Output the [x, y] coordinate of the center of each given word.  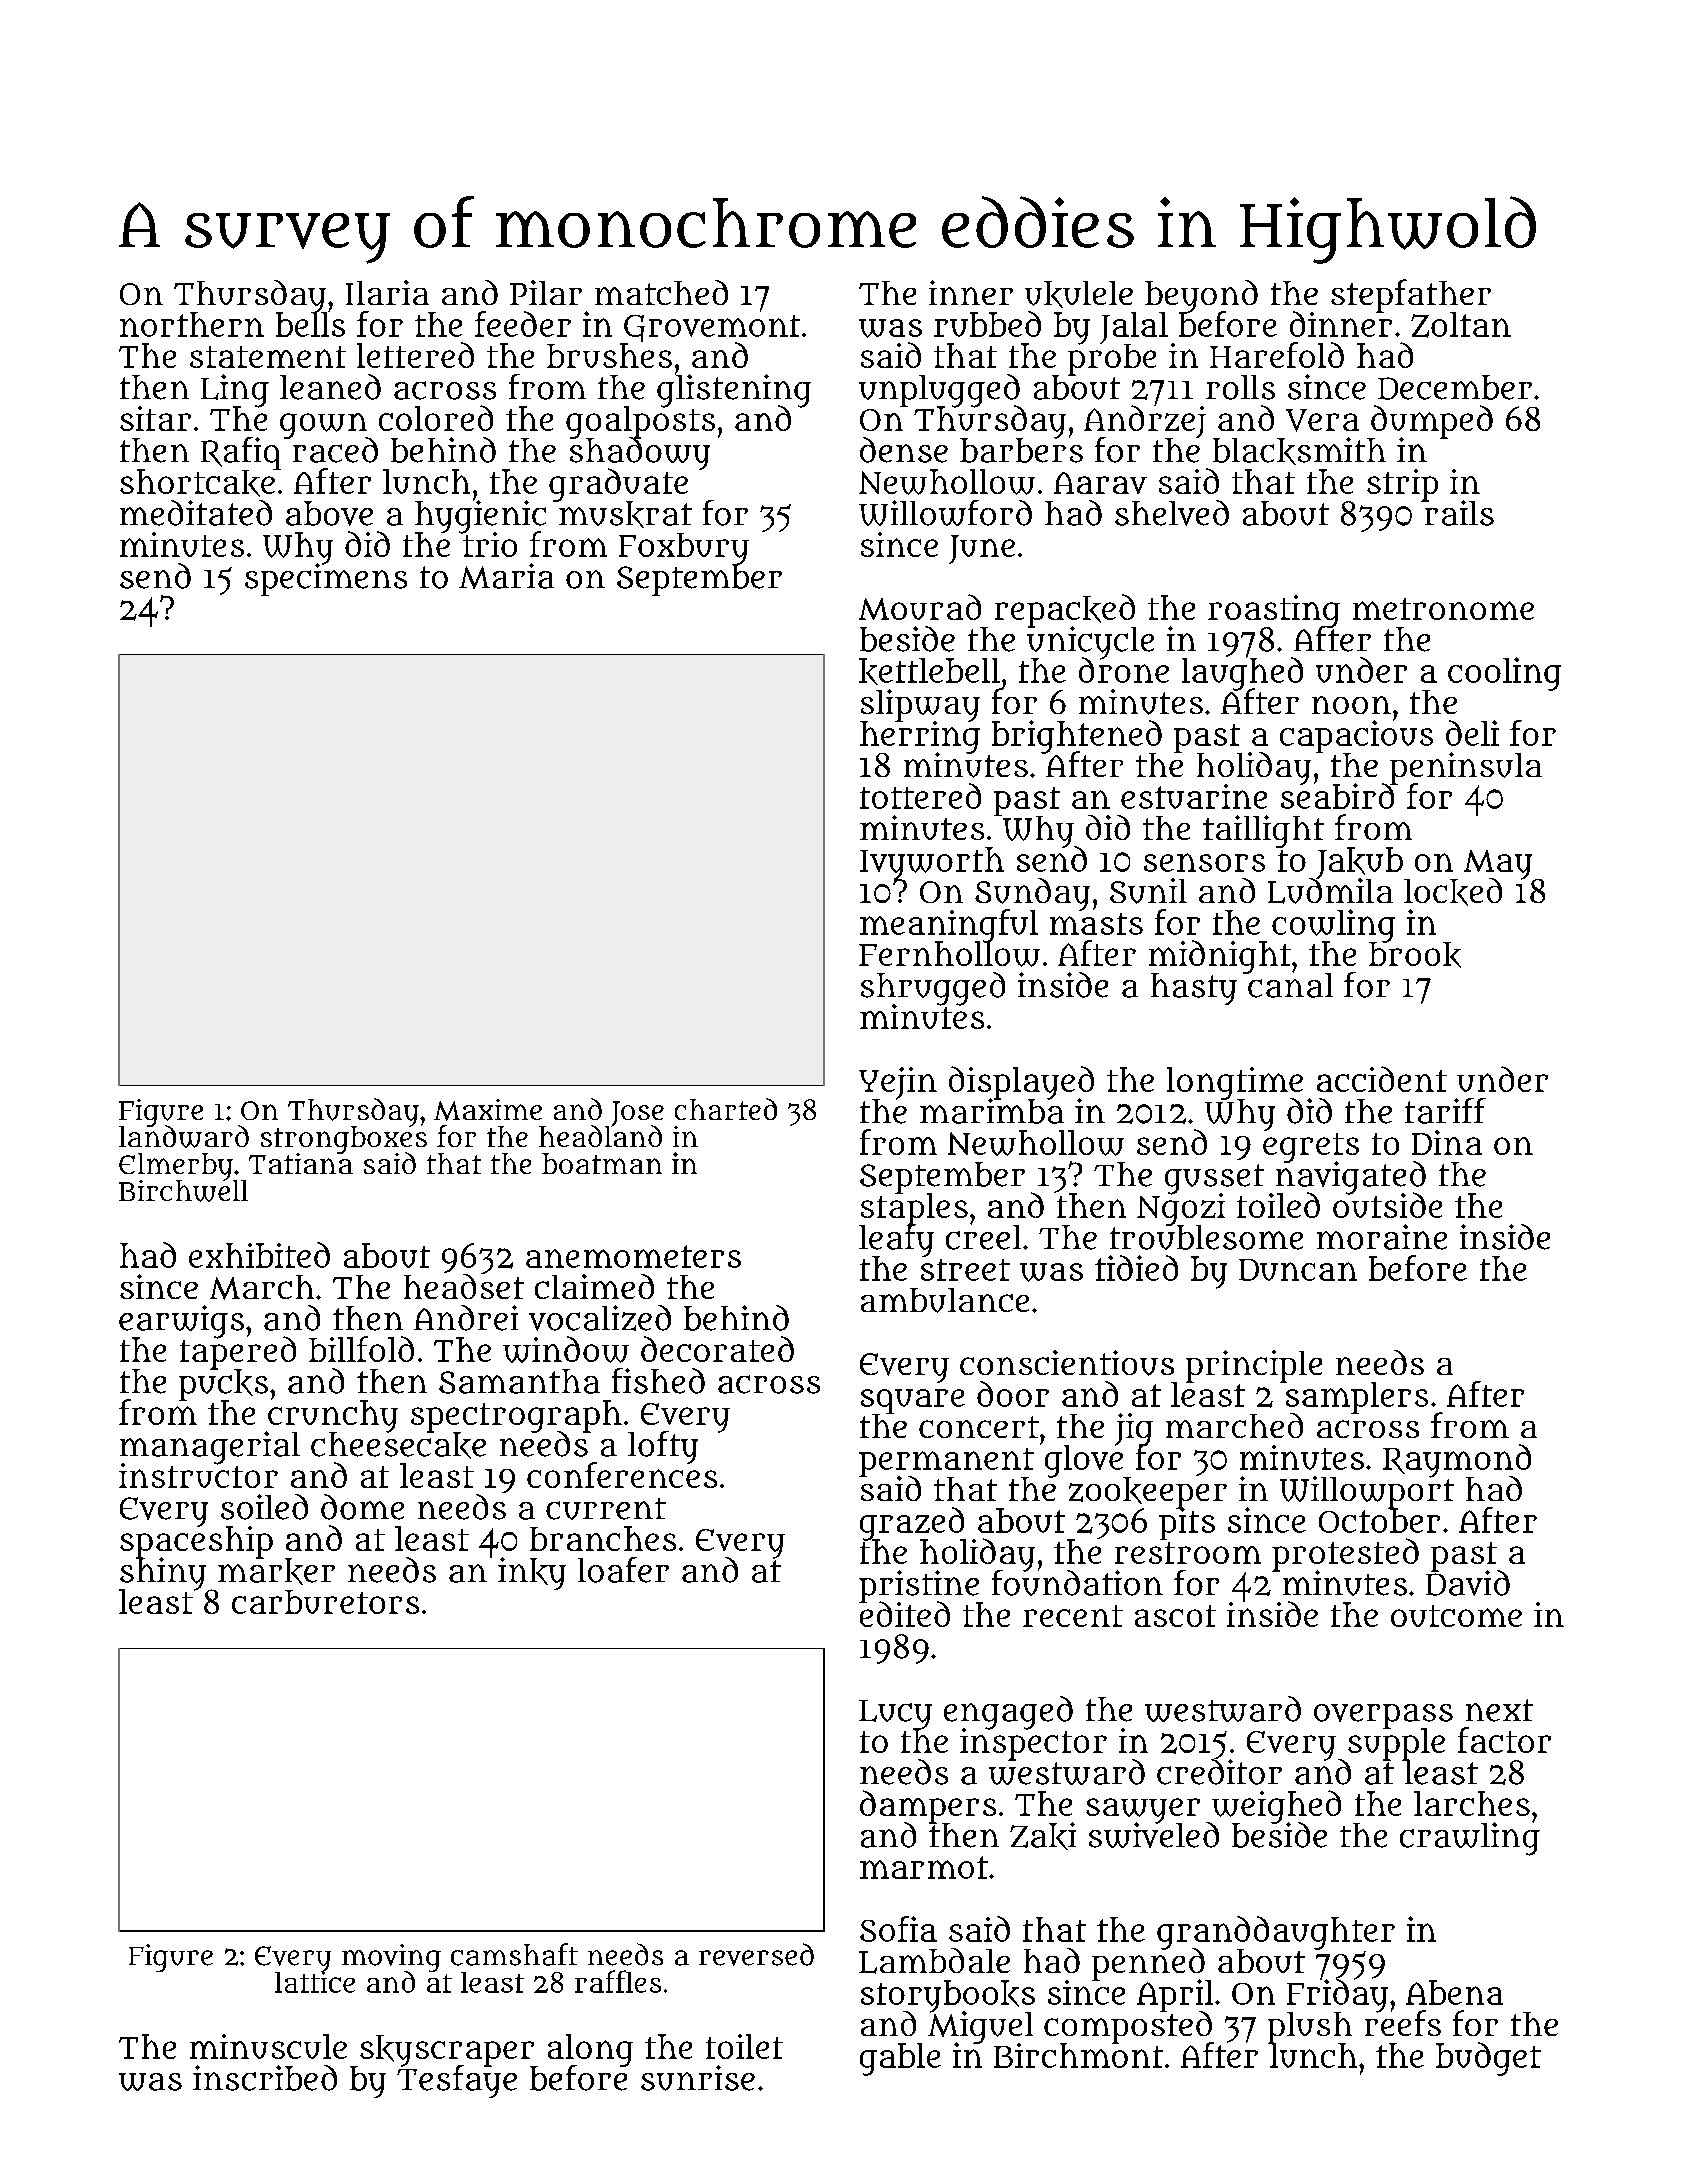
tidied [1136, 1268]
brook [1415, 955]
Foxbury [684, 549]
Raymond [1457, 1460]
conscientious [1067, 1363]
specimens [326, 580]
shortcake [197, 483]
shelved [1172, 513]
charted [726, 1109]
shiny [162, 1574]
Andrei [466, 1318]
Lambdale [934, 1961]
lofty [663, 1447]
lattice [315, 1982]
